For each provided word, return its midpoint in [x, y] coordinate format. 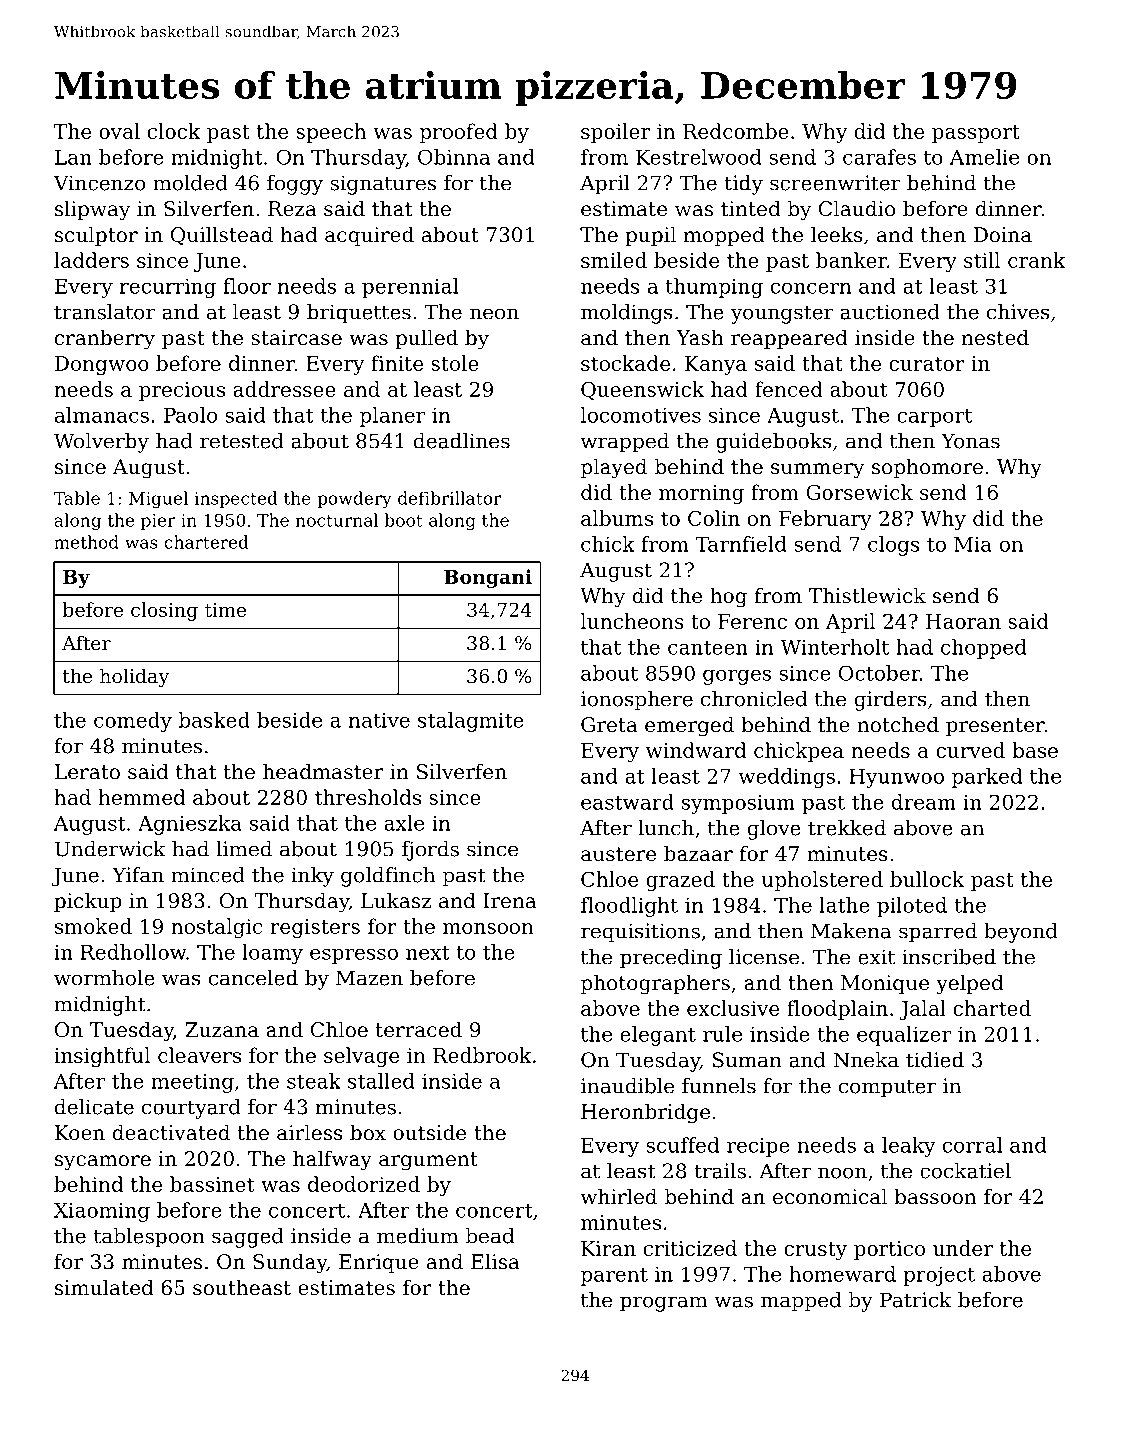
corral [972, 1145]
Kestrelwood [699, 157]
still [982, 260]
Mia [973, 544]
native [379, 720]
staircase [296, 338]
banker [851, 260]
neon [494, 314]
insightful [102, 1057]
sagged [248, 1238]
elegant [658, 1036]
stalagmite [470, 722]
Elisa [495, 1261]
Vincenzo [99, 183]
